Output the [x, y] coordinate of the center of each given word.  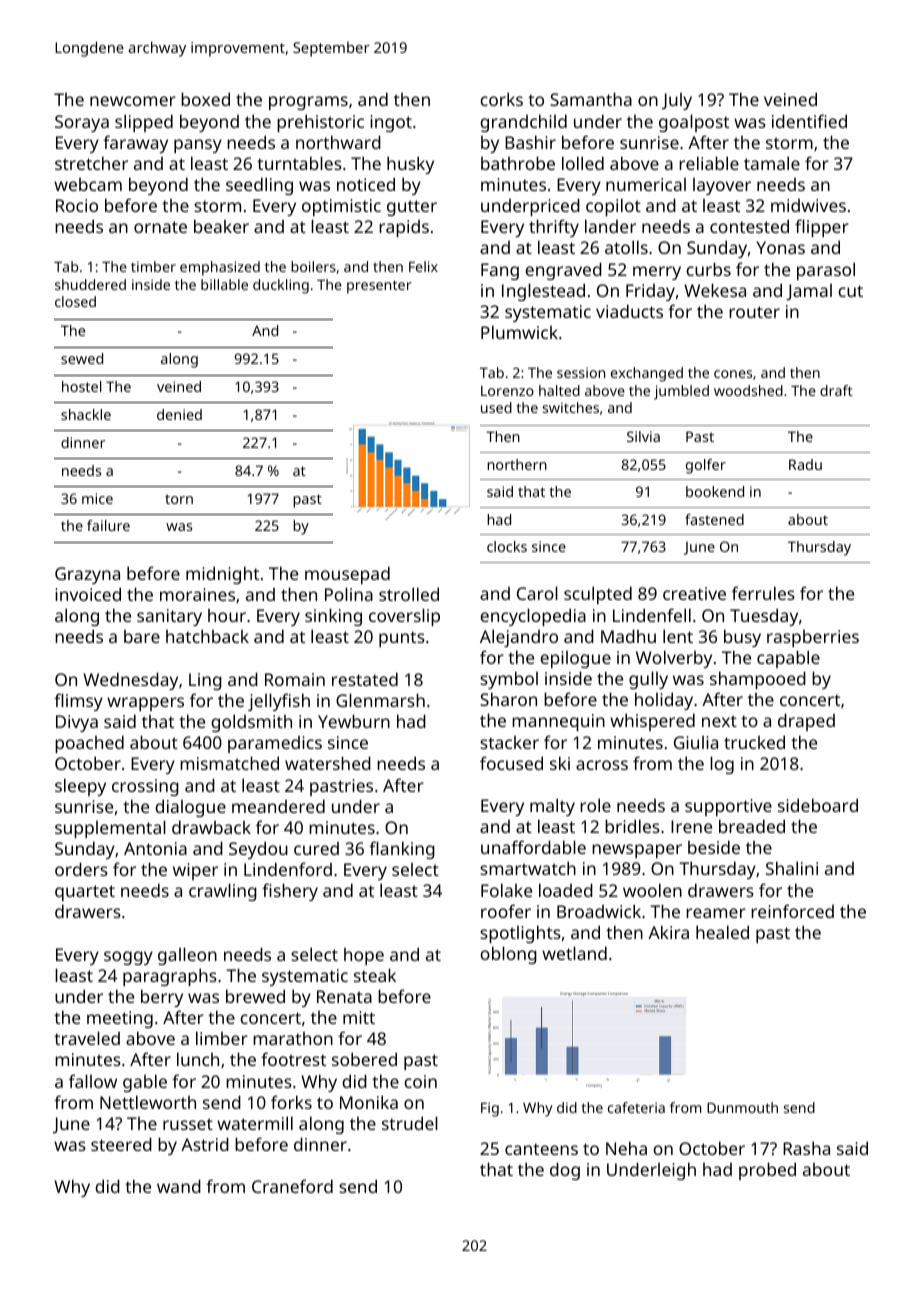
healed [722, 932]
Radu [805, 464]
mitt [359, 1017]
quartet [85, 893]
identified [809, 121]
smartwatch [528, 868]
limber [222, 1038]
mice [97, 498]
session [581, 372]
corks [501, 99]
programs [308, 103]
